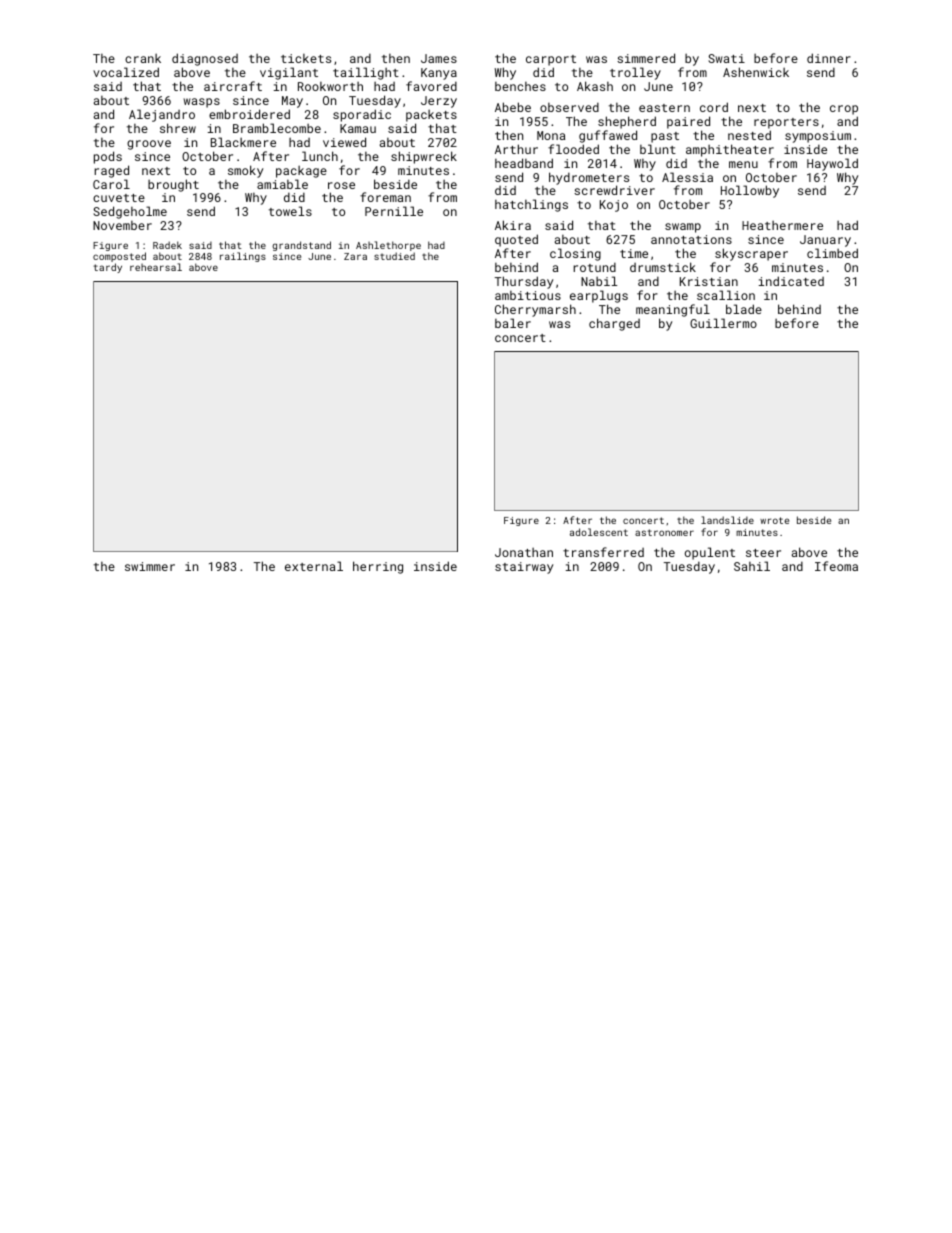  What do you see at coordinates (569, 107) in the document?
I see `observed` at bounding box center [569, 107].
